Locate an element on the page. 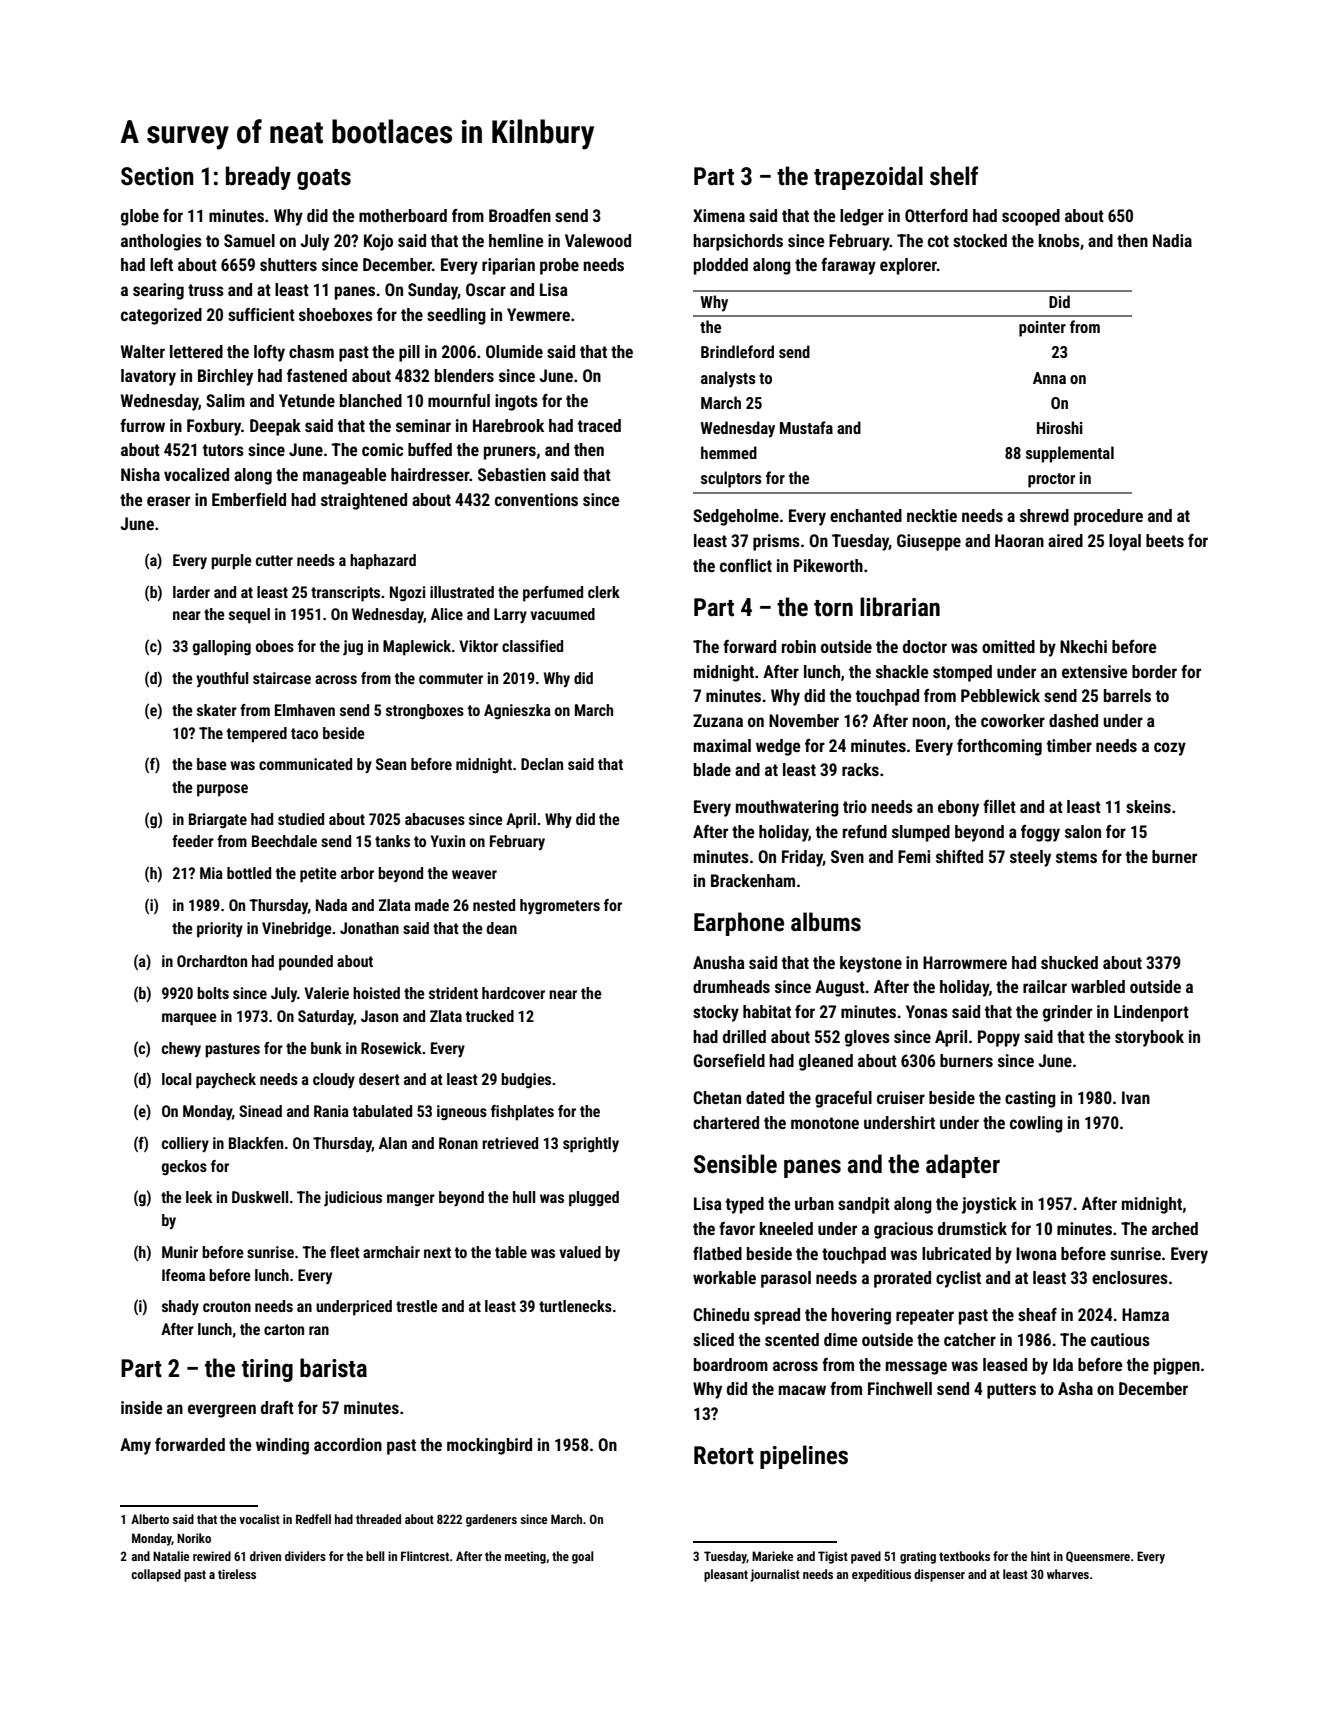 The height and width of the image is (1720, 1329). blade is located at coordinates (712, 769).
